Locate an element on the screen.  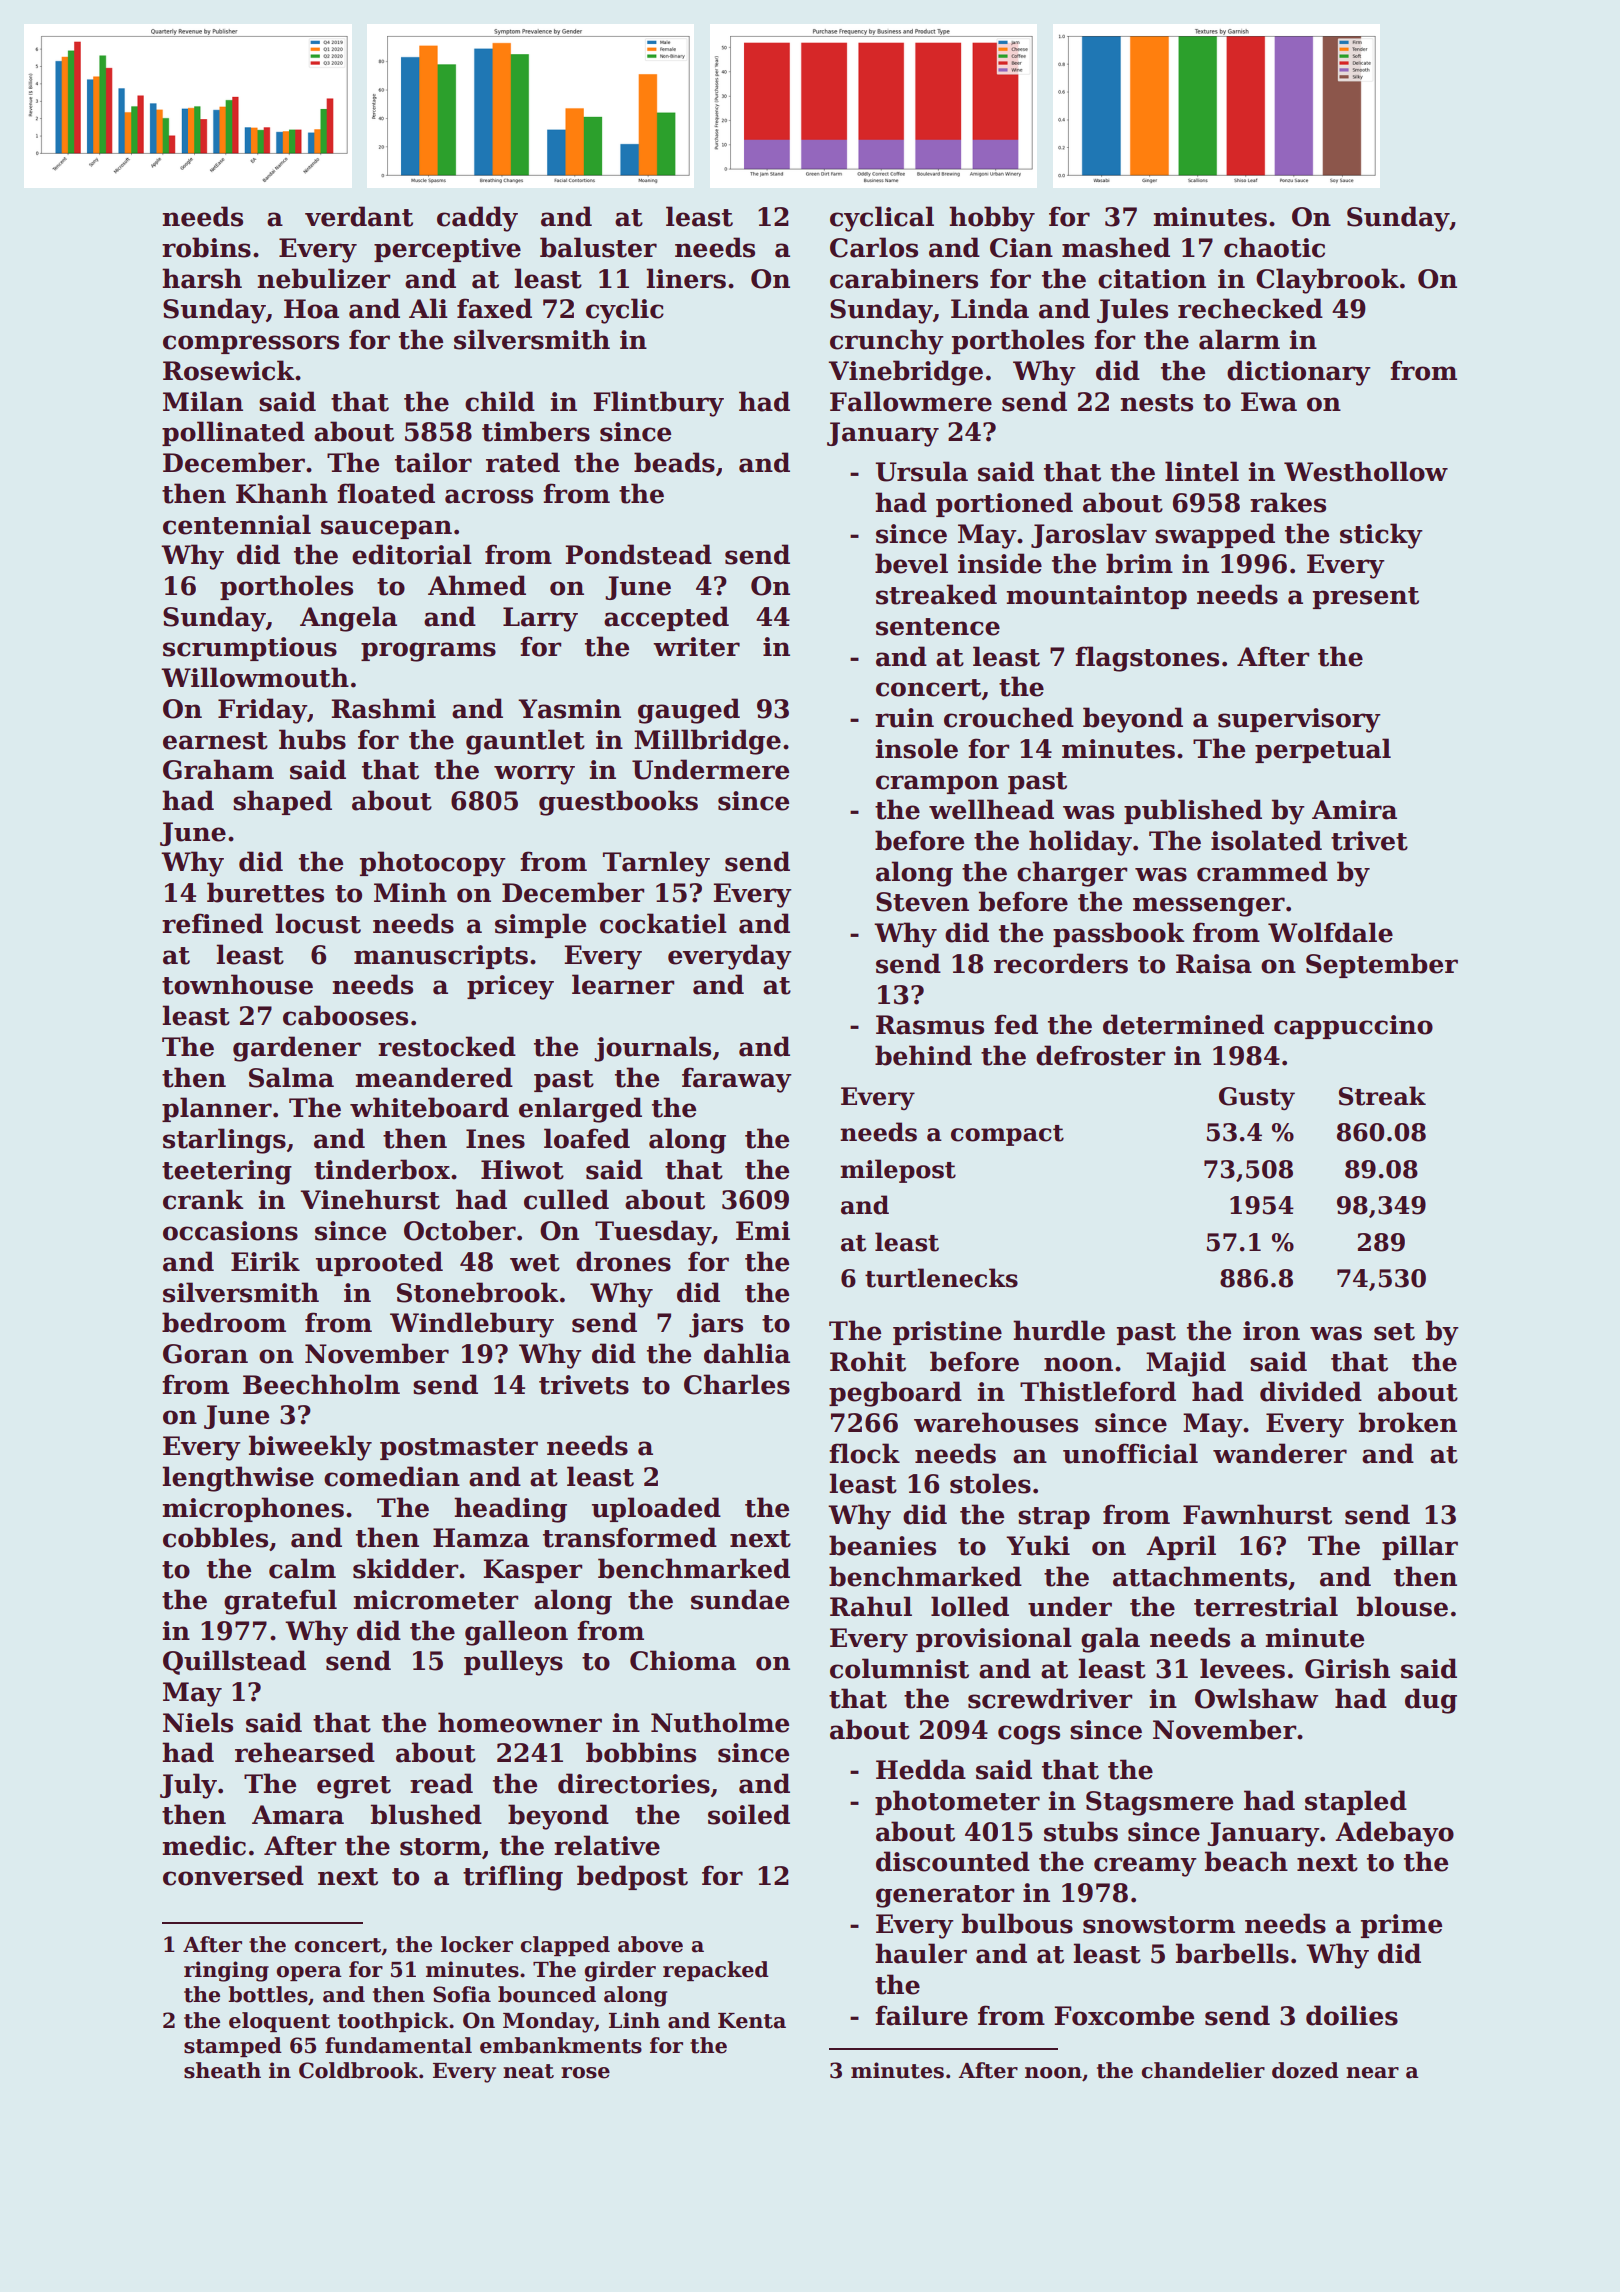
uprooted is located at coordinates (379, 1263).
